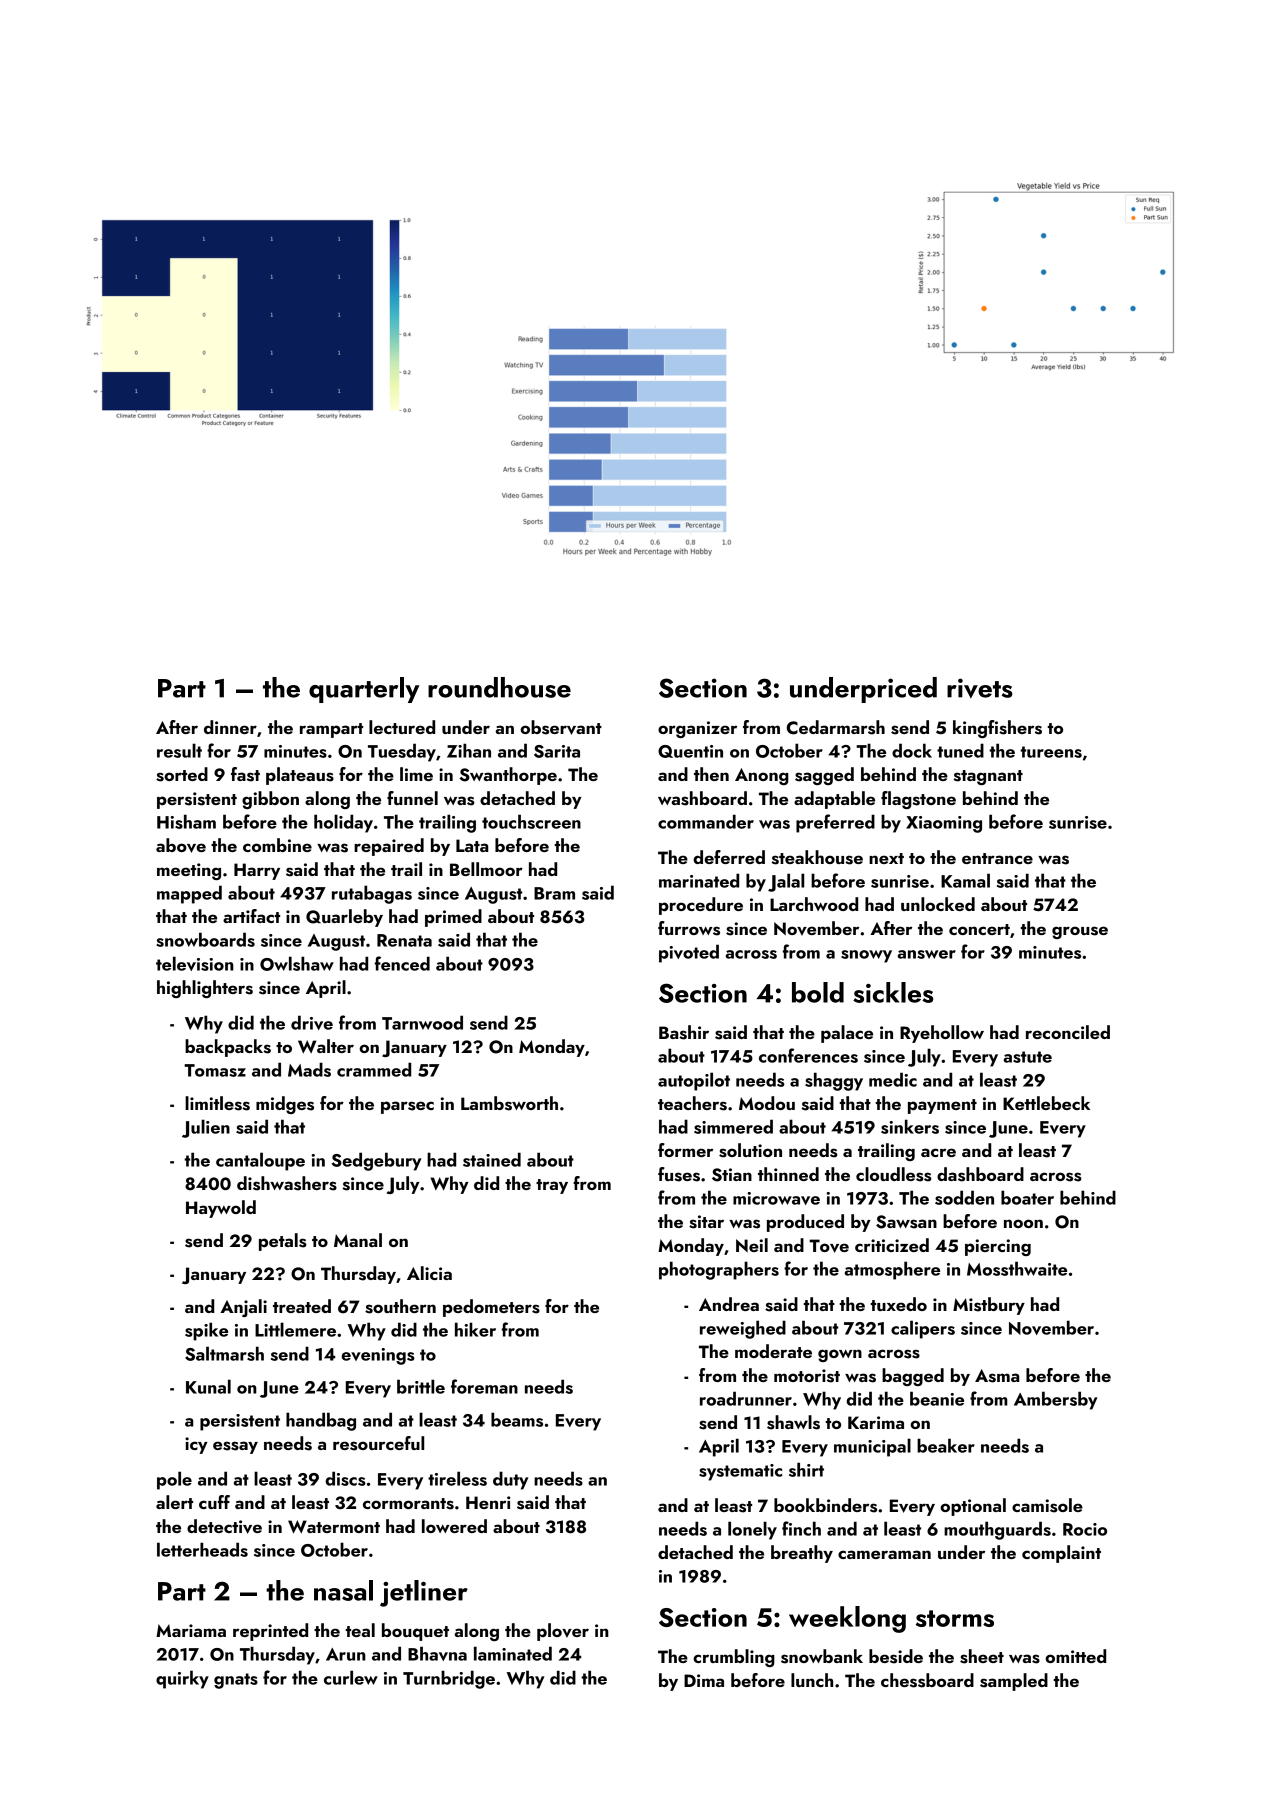 The height and width of the screenshot is (1800, 1273). I want to click on Alicia, so click(429, 1273).
